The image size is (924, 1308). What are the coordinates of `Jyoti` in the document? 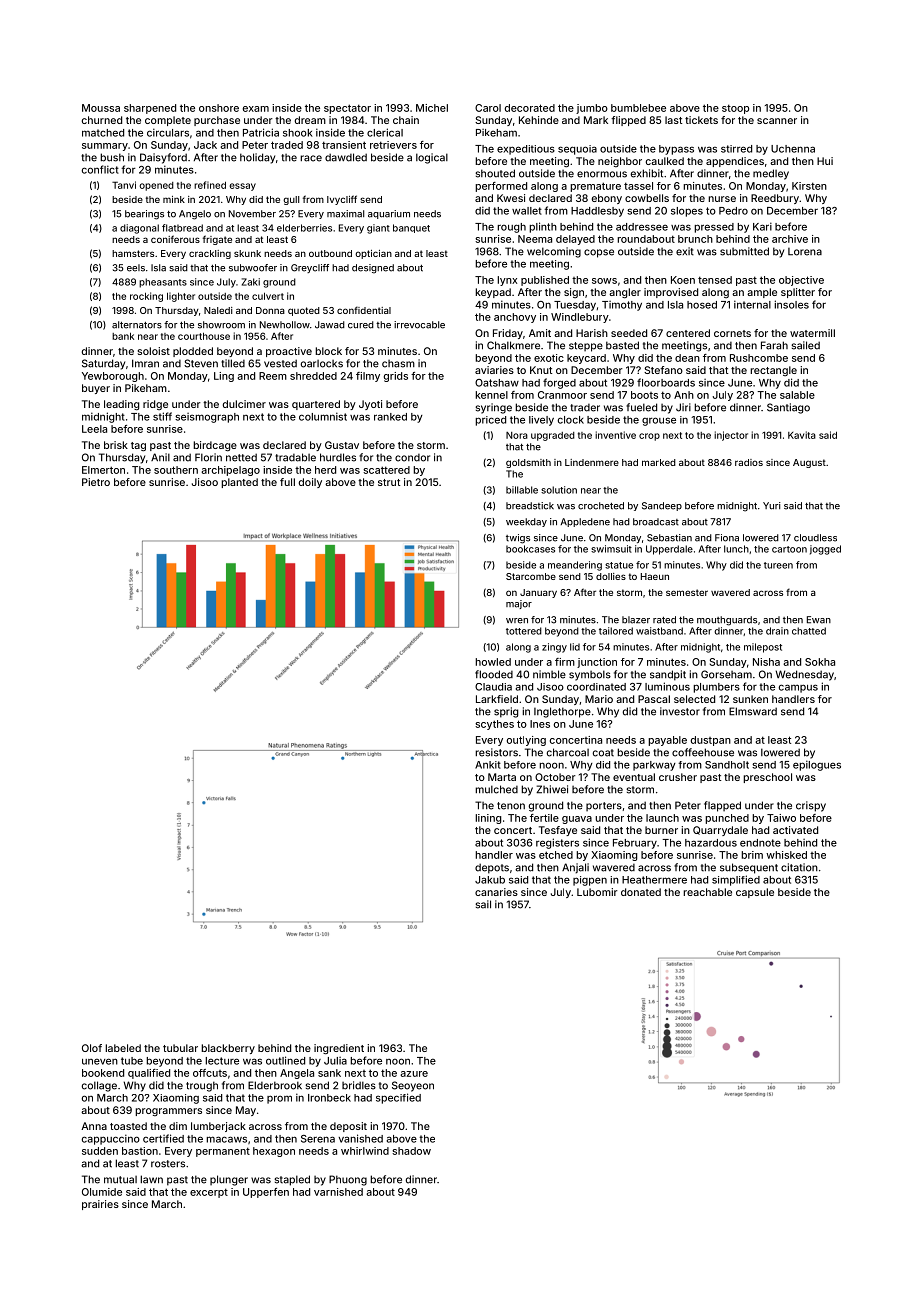 It's located at (370, 405).
